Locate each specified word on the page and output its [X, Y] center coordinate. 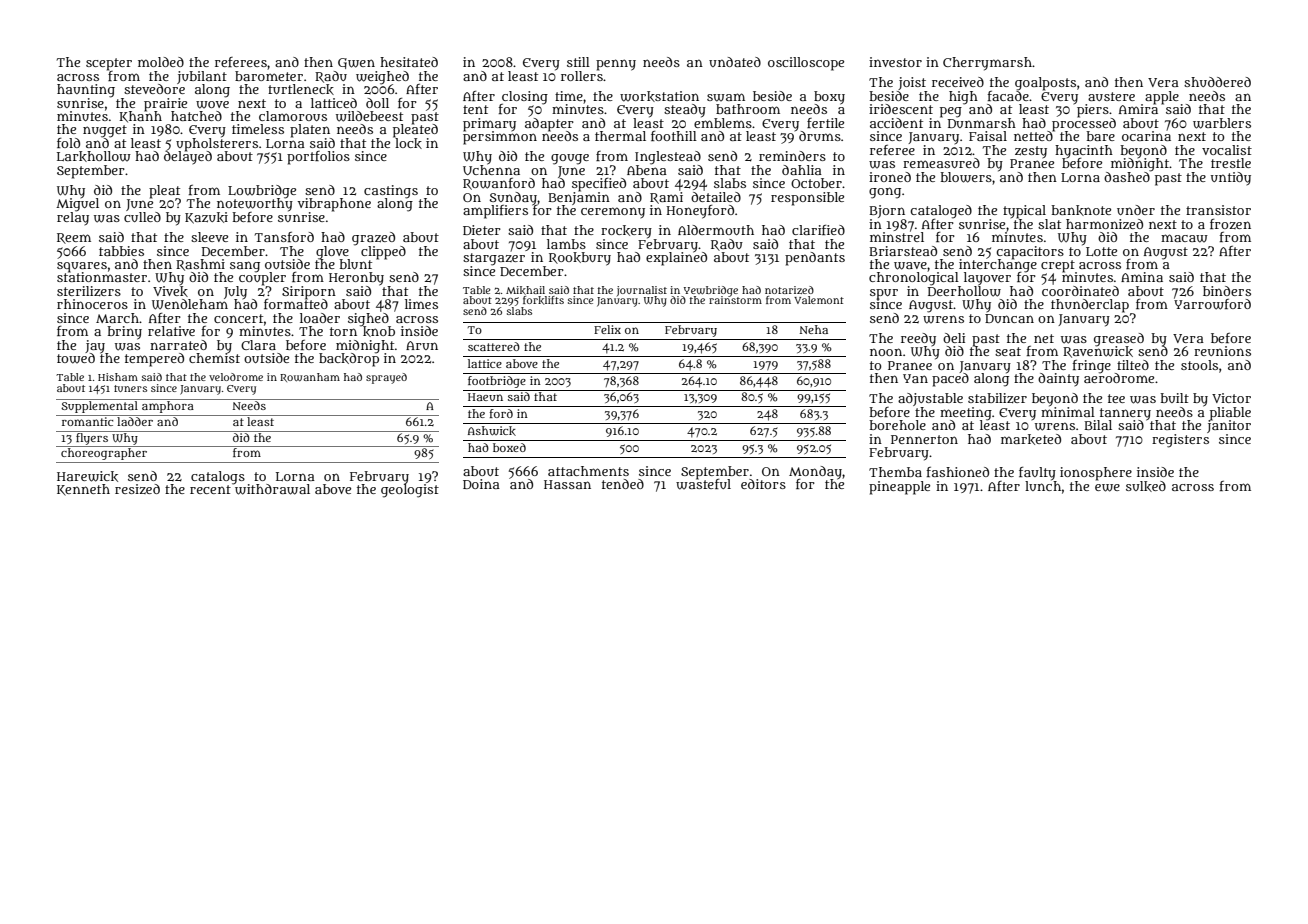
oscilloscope [806, 64]
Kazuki [206, 218]
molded [161, 62]
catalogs [218, 477]
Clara [258, 345]
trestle [1231, 163]
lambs [566, 244]
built [1174, 398]
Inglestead [668, 158]
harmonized [1104, 224]
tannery [1125, 414]
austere [1111, 96]
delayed [188, 157]
